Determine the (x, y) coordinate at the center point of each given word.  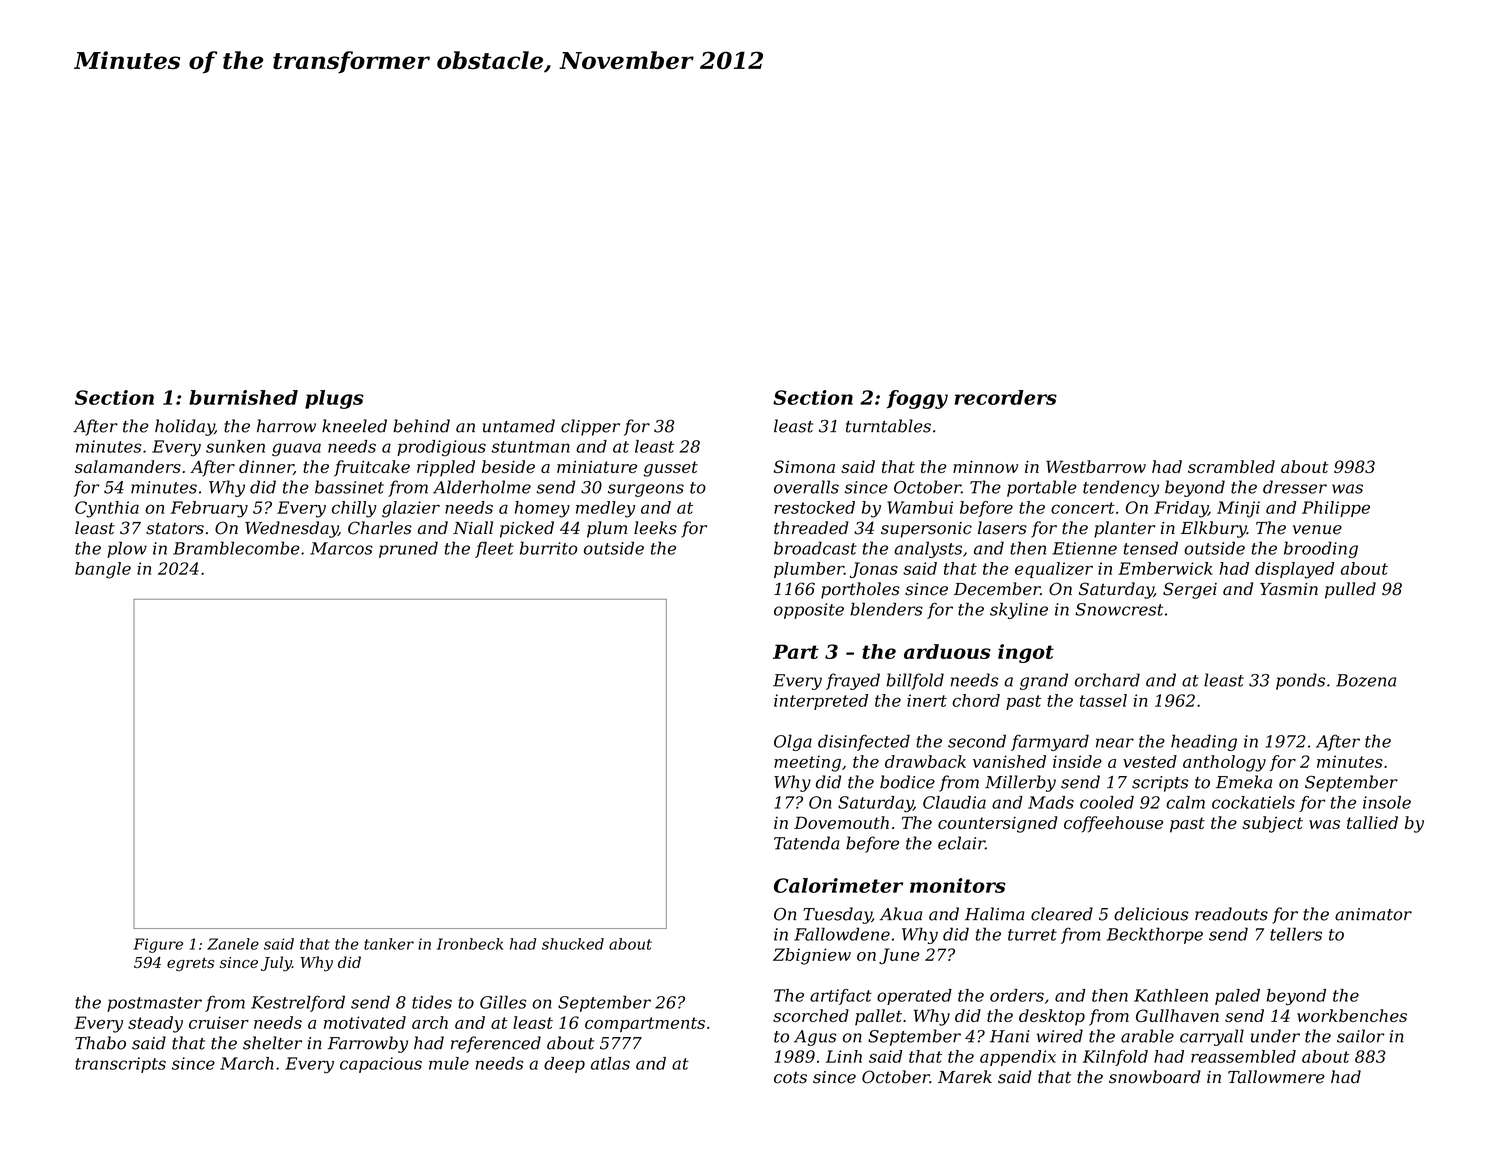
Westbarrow (1096, 466)
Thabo (100, 1043)
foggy (917, 399)
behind (421, 426)
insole (1387, 802)
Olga (793, 742)
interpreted (821, 702)
